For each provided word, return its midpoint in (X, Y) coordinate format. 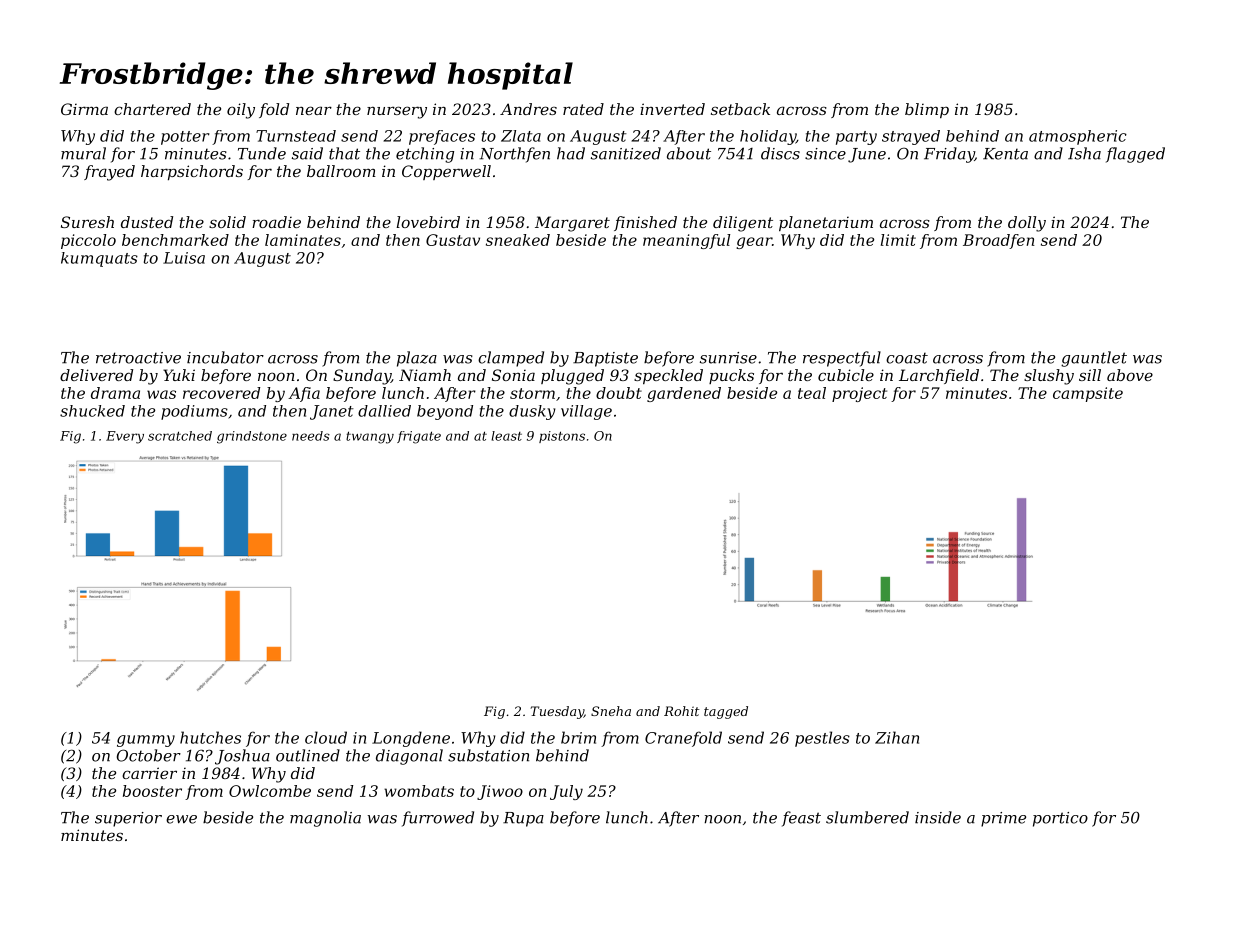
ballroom (341, 171)
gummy (146, 741)
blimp (927, 110)
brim (578, 737)
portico (1060, 819)
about (689, 153)
